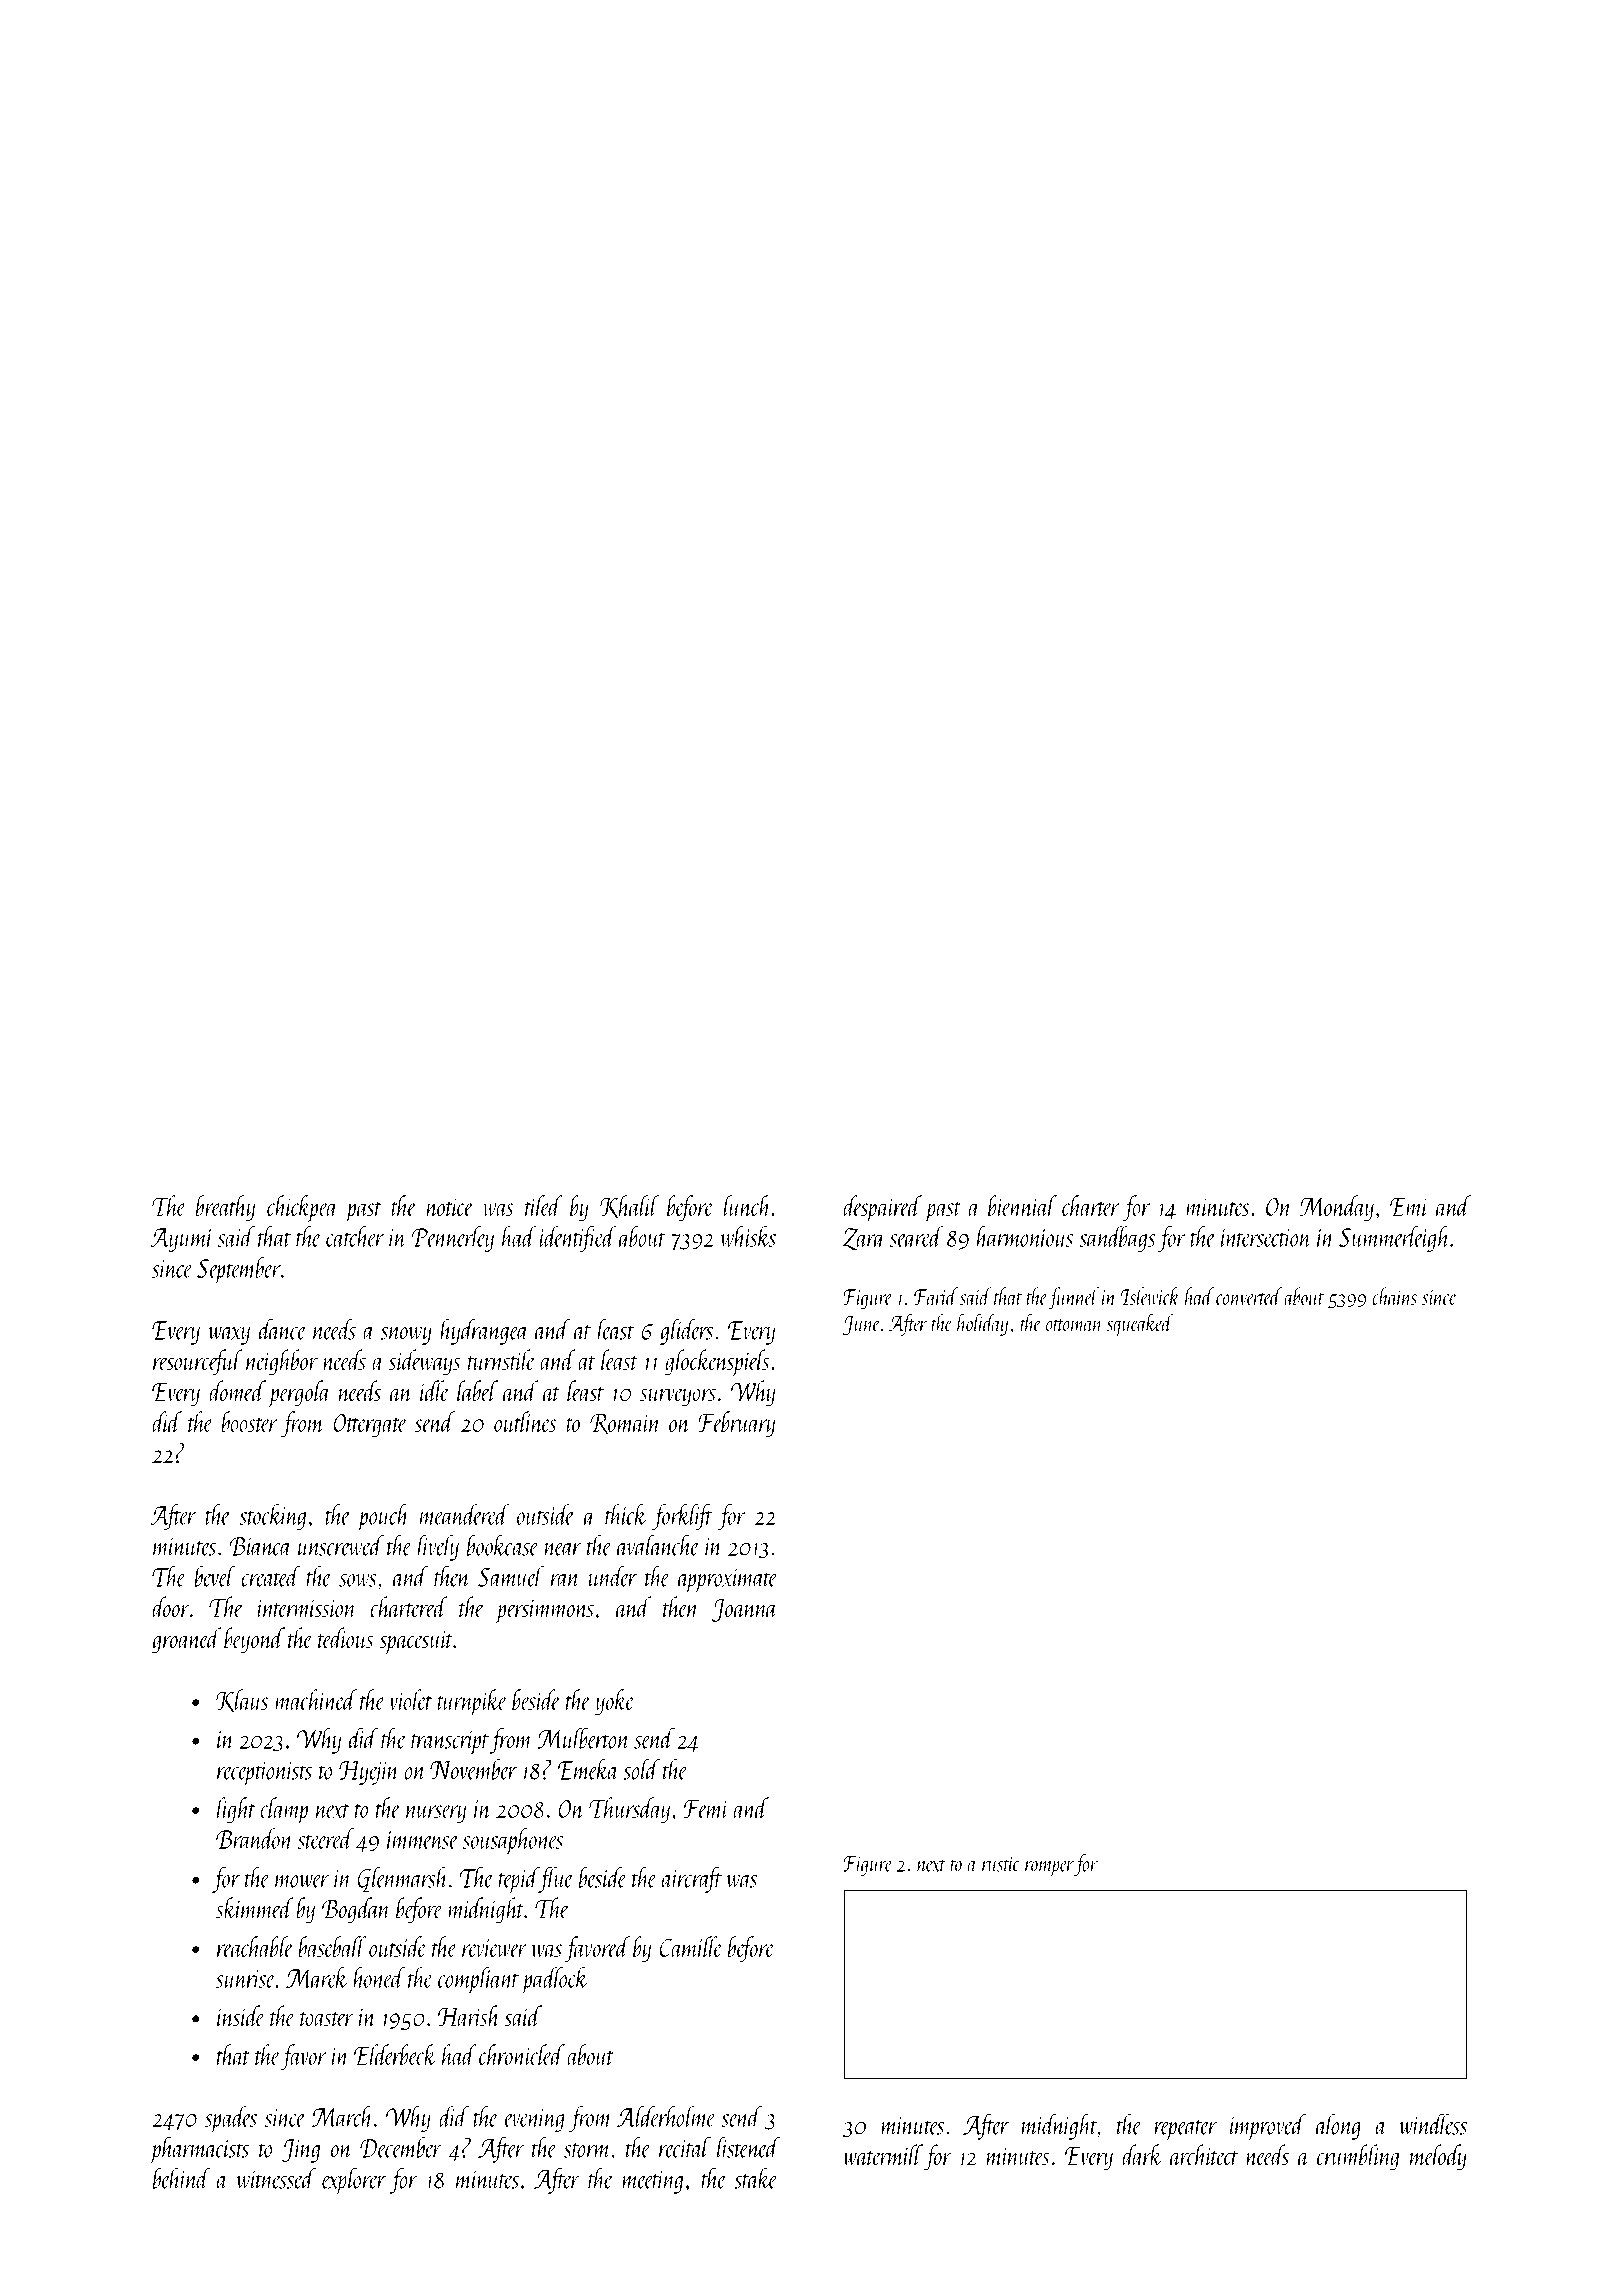 Image resolution: width=1620 pixels, height=2292 pixels. I want to click on Elderbeck, so click(395, 2054).
